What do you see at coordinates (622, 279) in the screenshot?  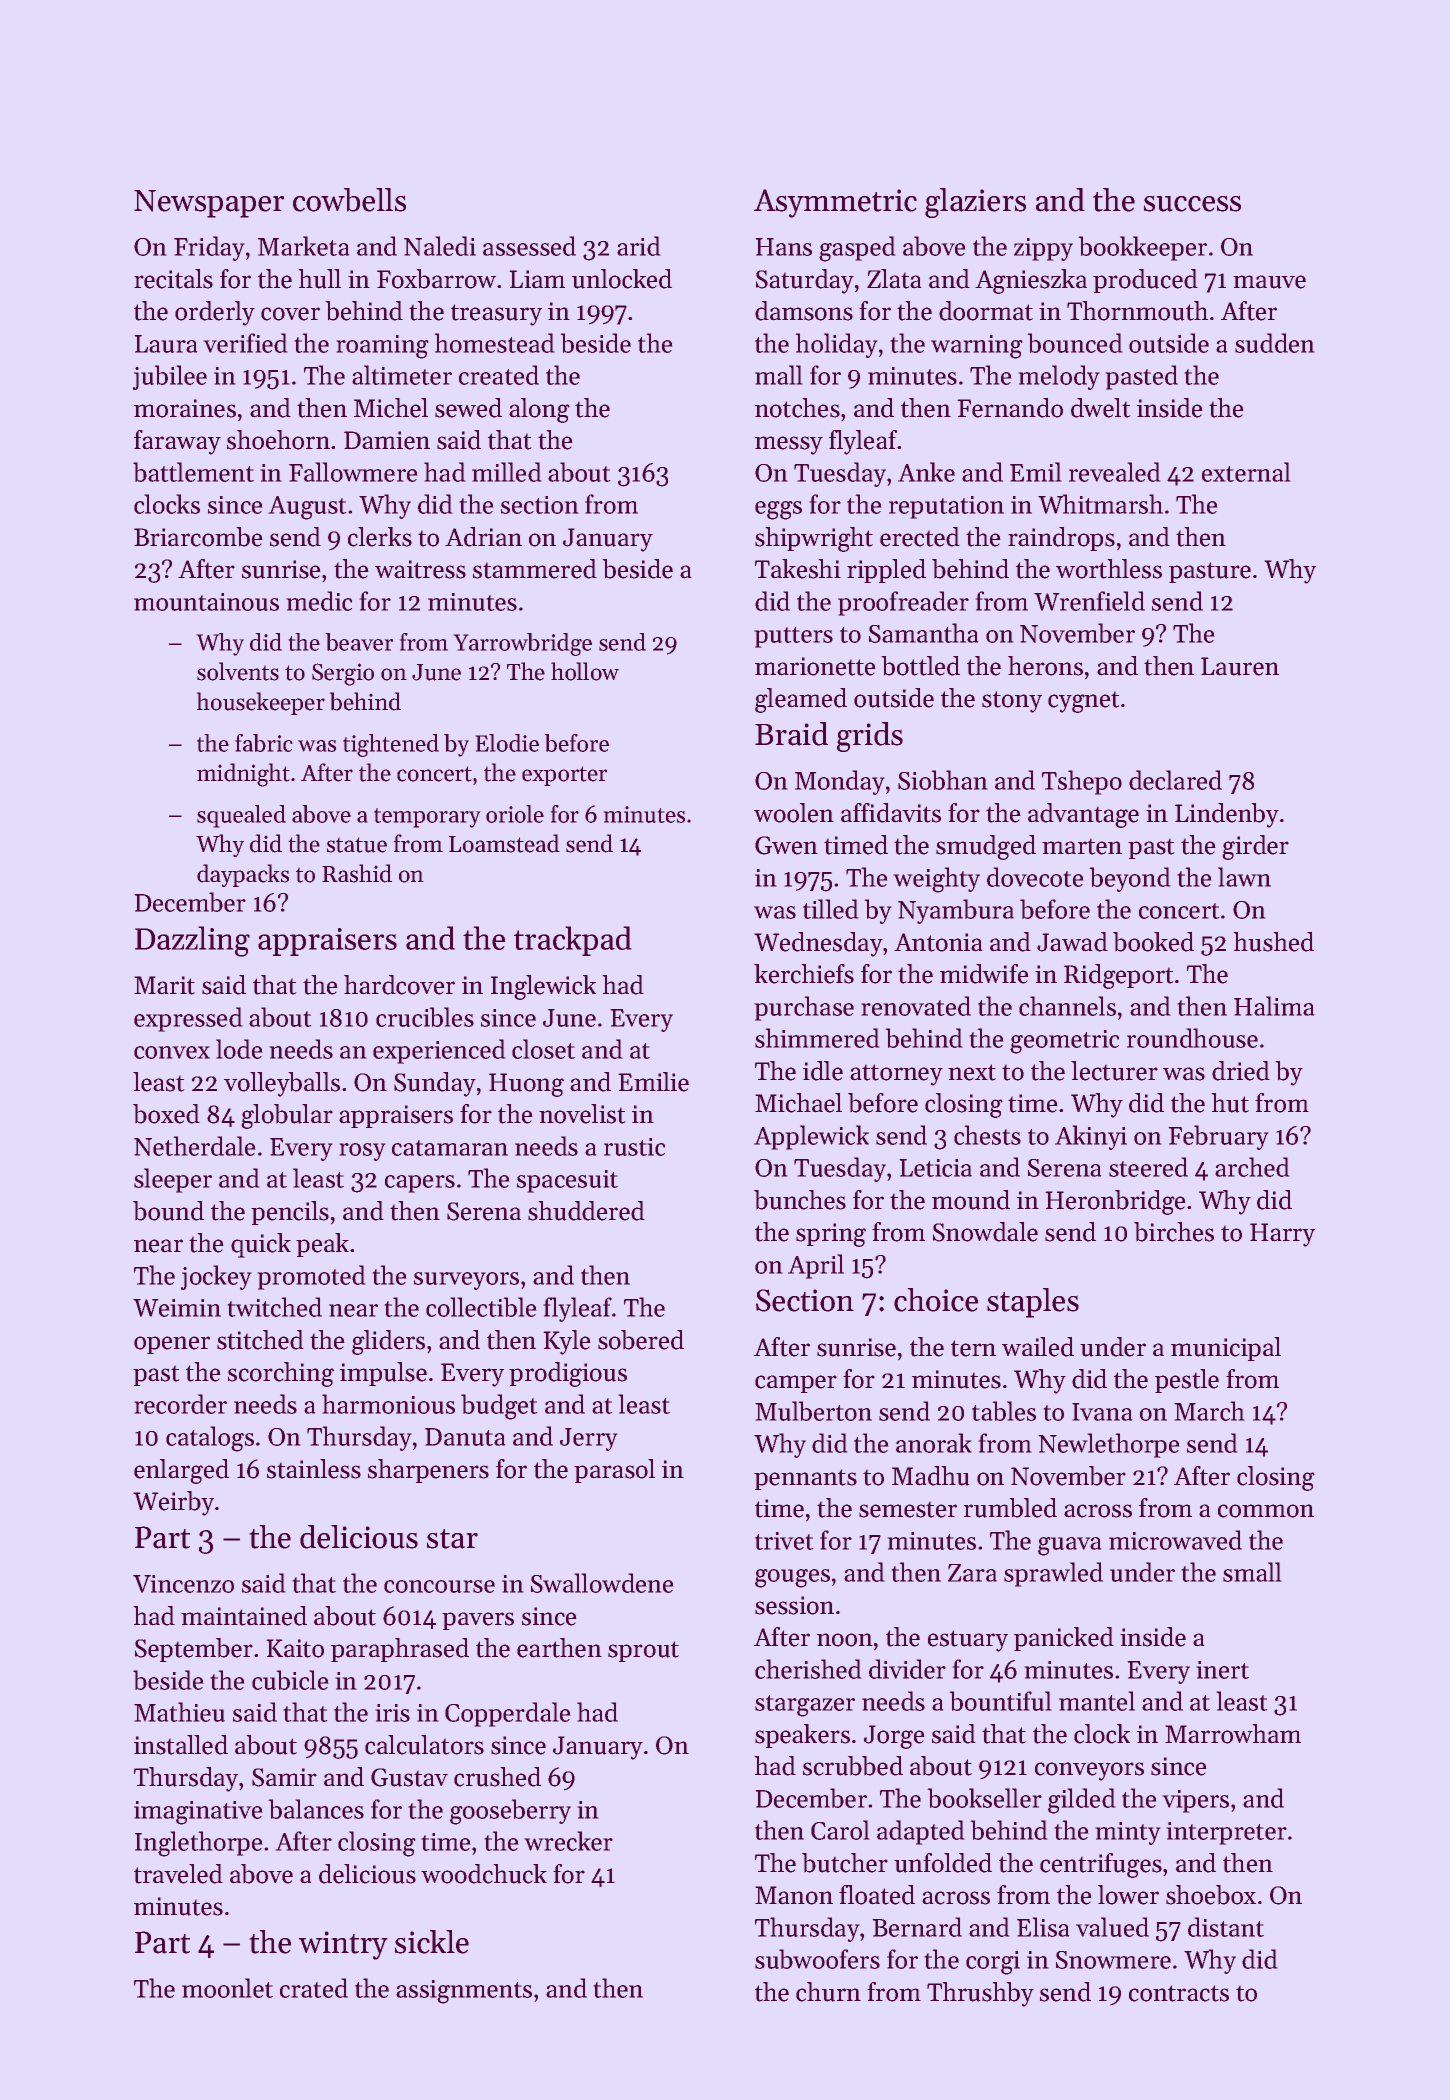 I see `unlocked` at bounding box center [622, 279].
